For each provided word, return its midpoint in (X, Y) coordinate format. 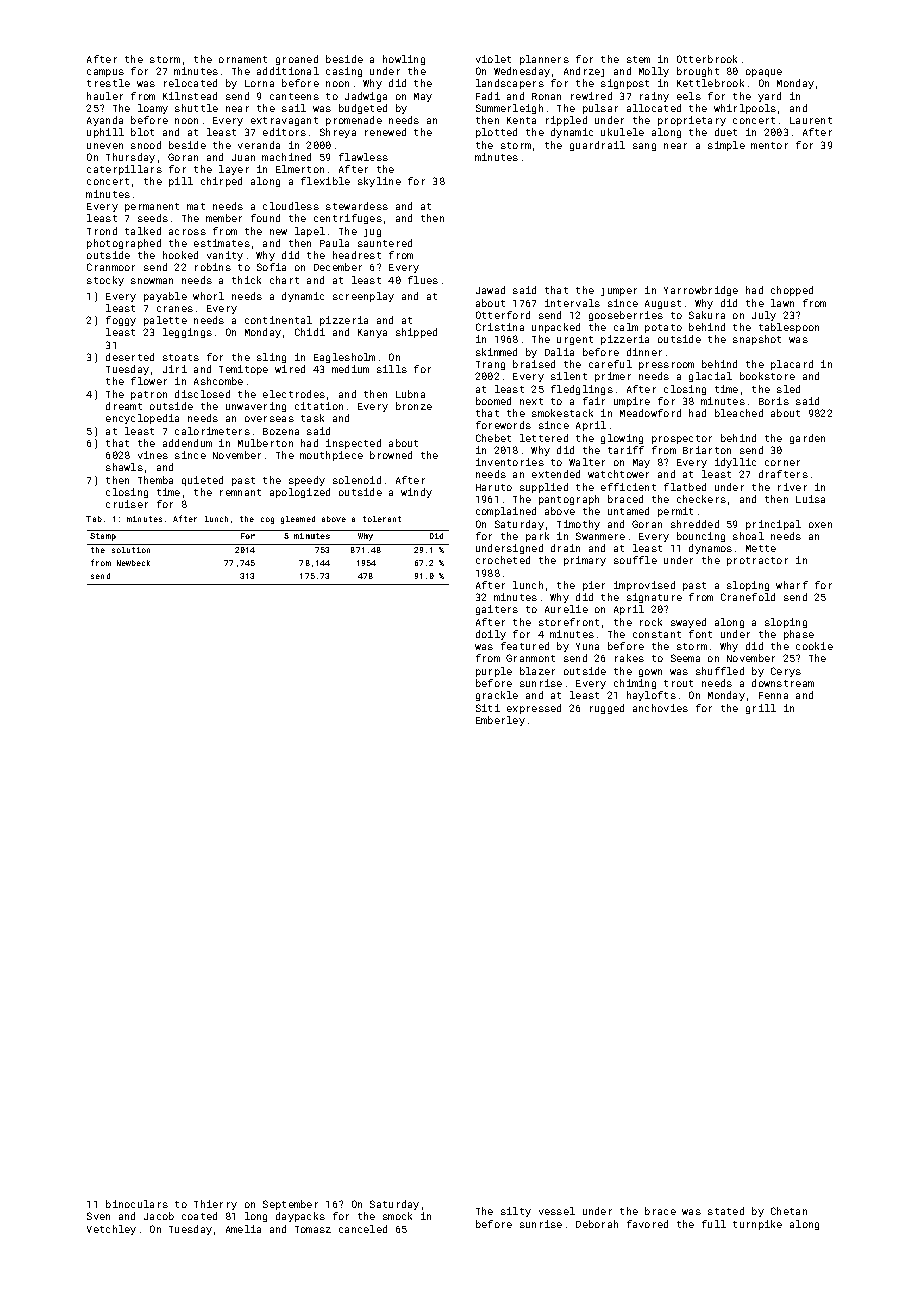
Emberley (500, 721)
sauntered (385, 243)
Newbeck (133, 563)
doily (491, 635)
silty (516, 1212)
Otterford (503, 315)
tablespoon (789, 328)
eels (689, 96)
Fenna (773, 695)
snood (146, 145)
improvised (644, 586)
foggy (121, 321)
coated (199, 1216)
